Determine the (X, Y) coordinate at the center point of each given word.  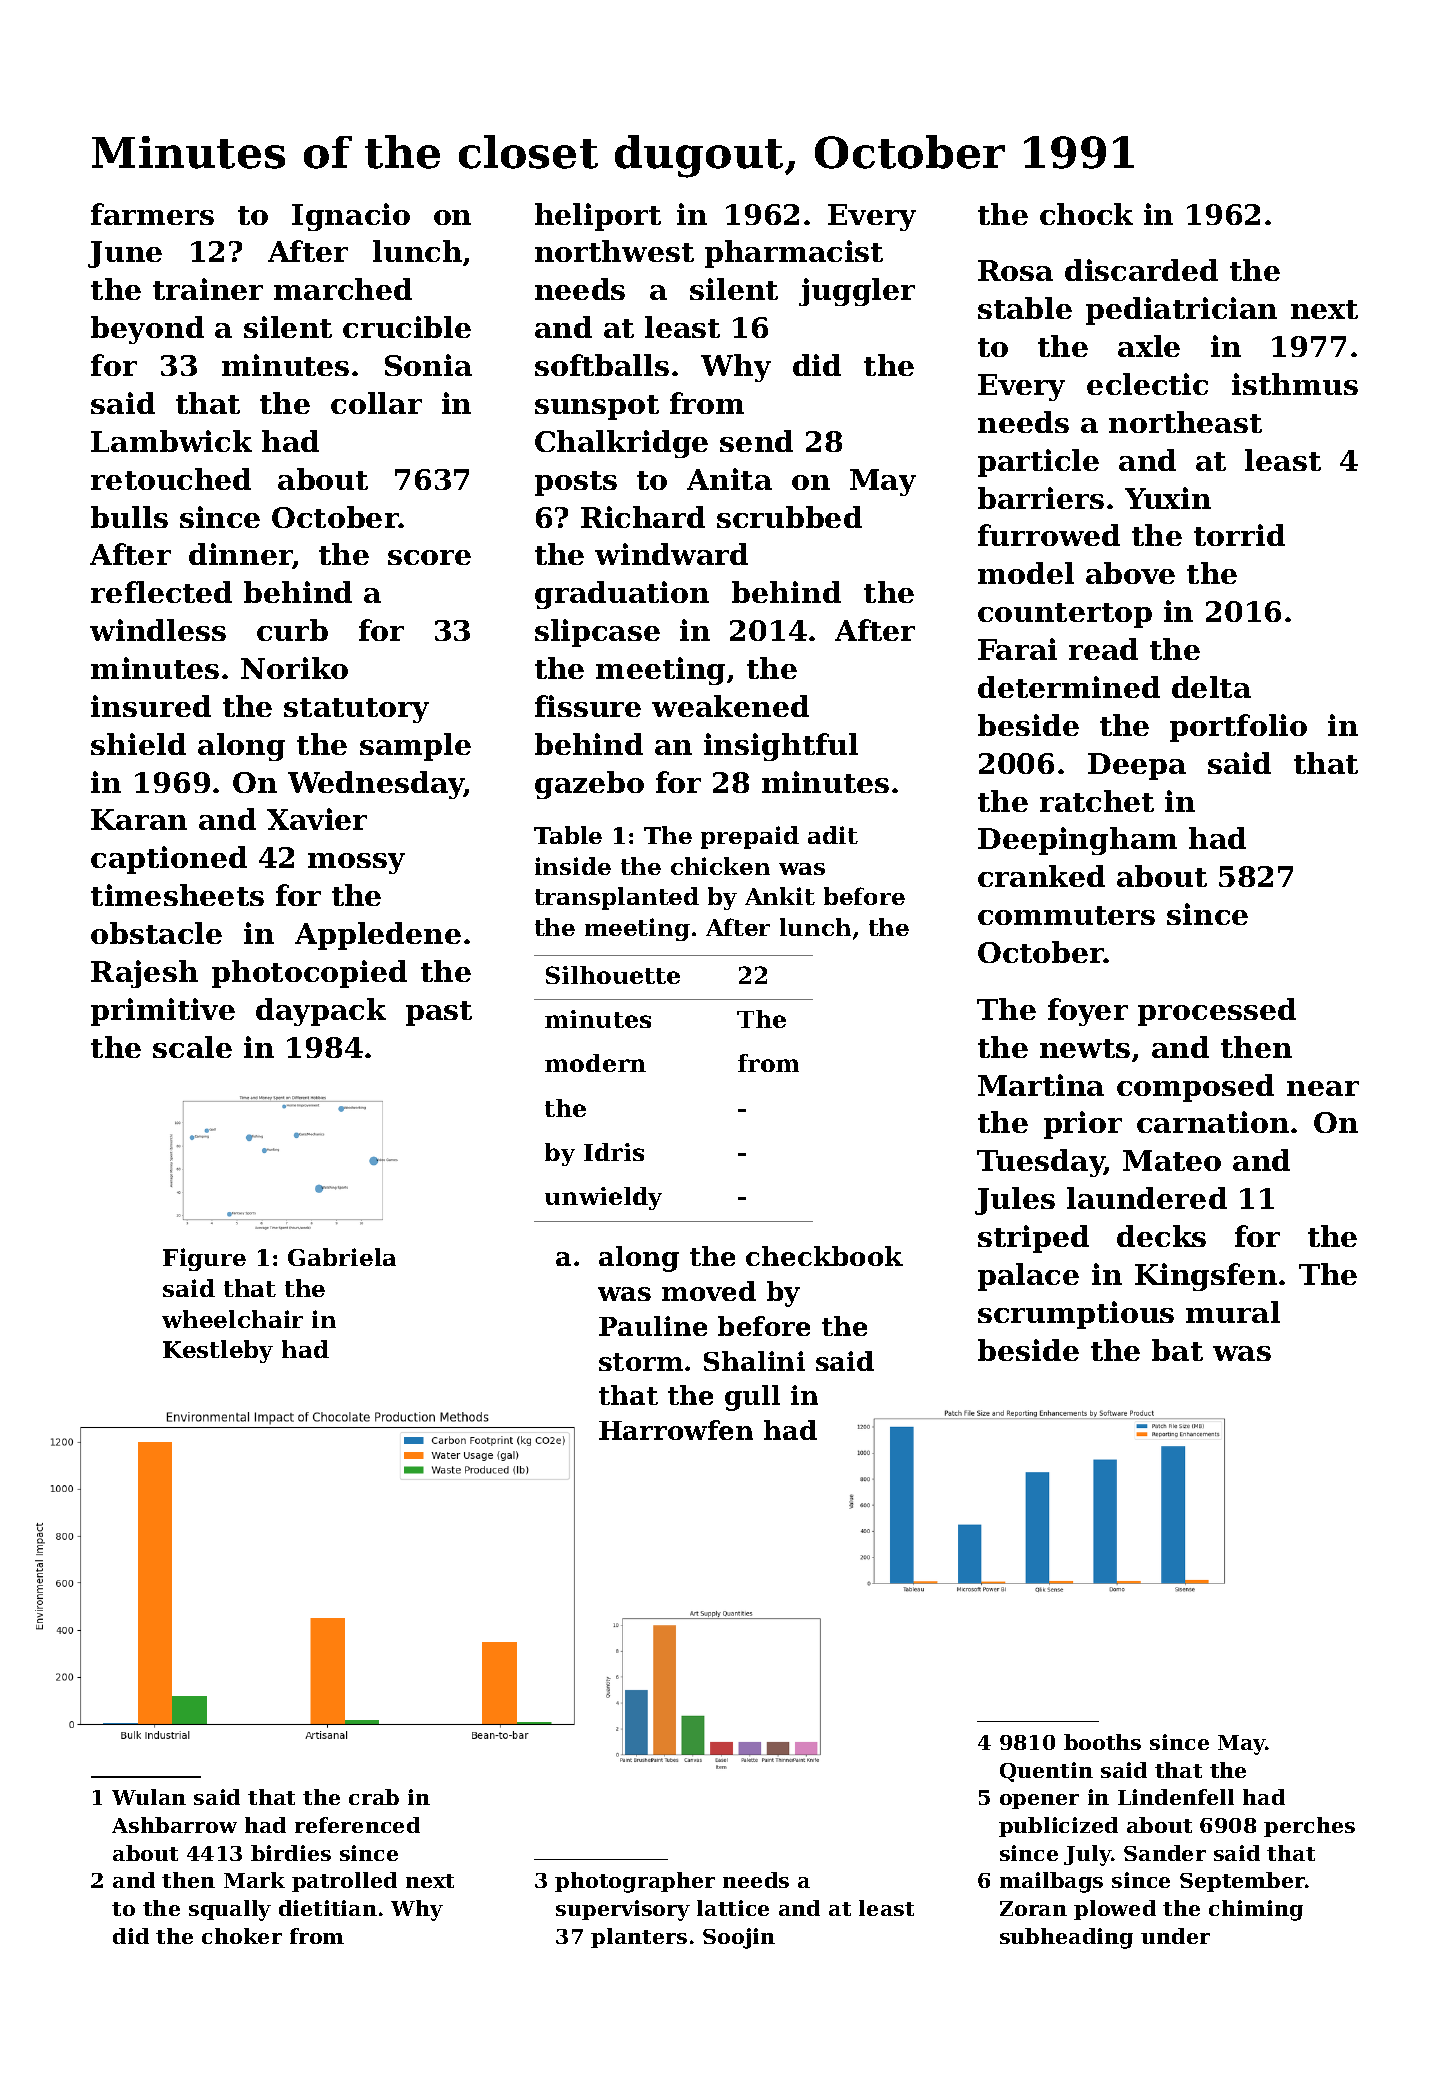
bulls (129, 517)
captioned (169, 860)
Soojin (739, 1938)
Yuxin (1168, 498)
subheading (1066, 1938)
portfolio (1238, 728)
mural (1233, 1312)
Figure (204, 1259)
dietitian (328, 1908)
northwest (614, 251)
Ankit (780, 896)
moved (709, 1291)
